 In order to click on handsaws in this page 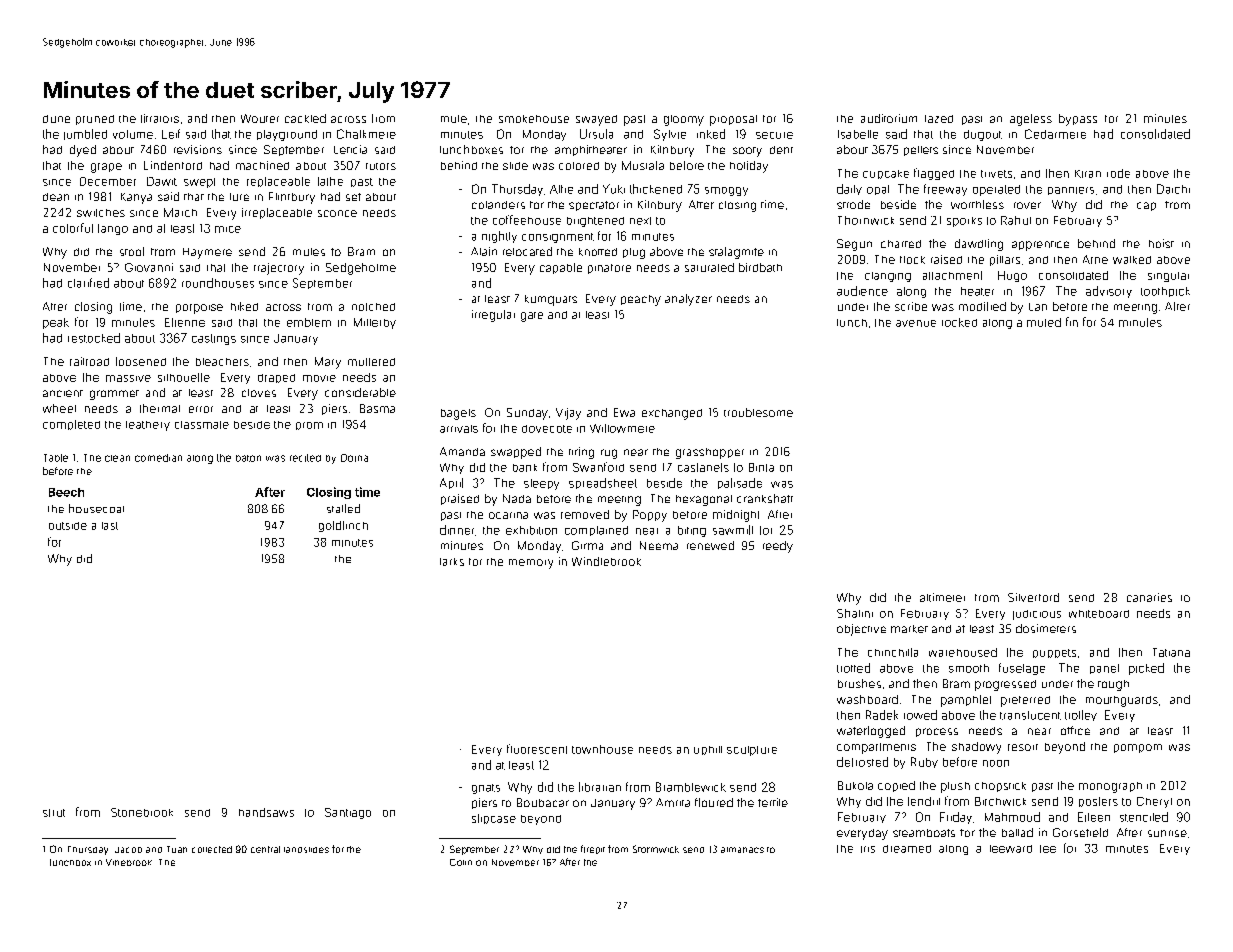, I will do `click(266, 812)`.
